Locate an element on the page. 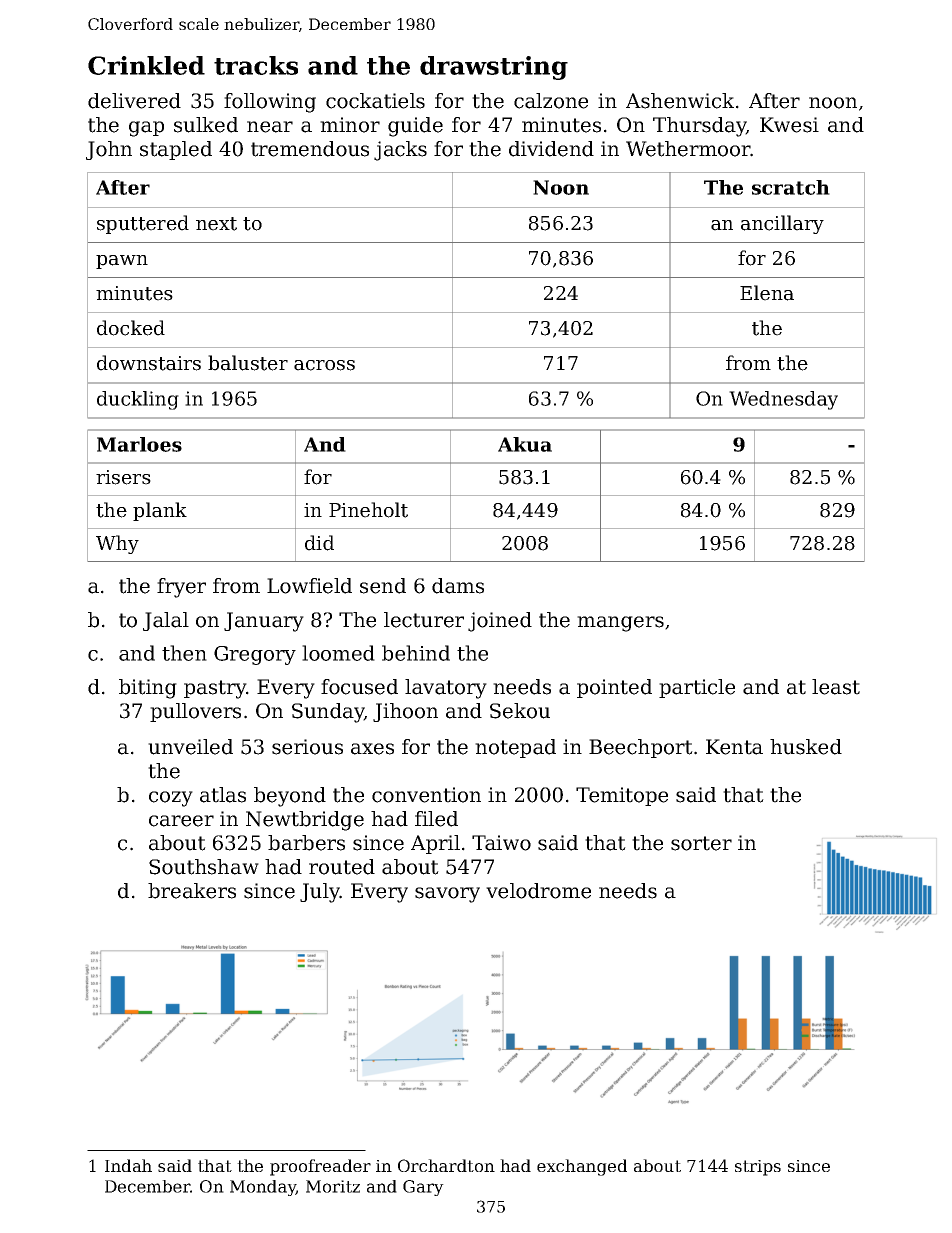 The image size is (952, 1233). cockatiels is located at coordinates (375, 101).
